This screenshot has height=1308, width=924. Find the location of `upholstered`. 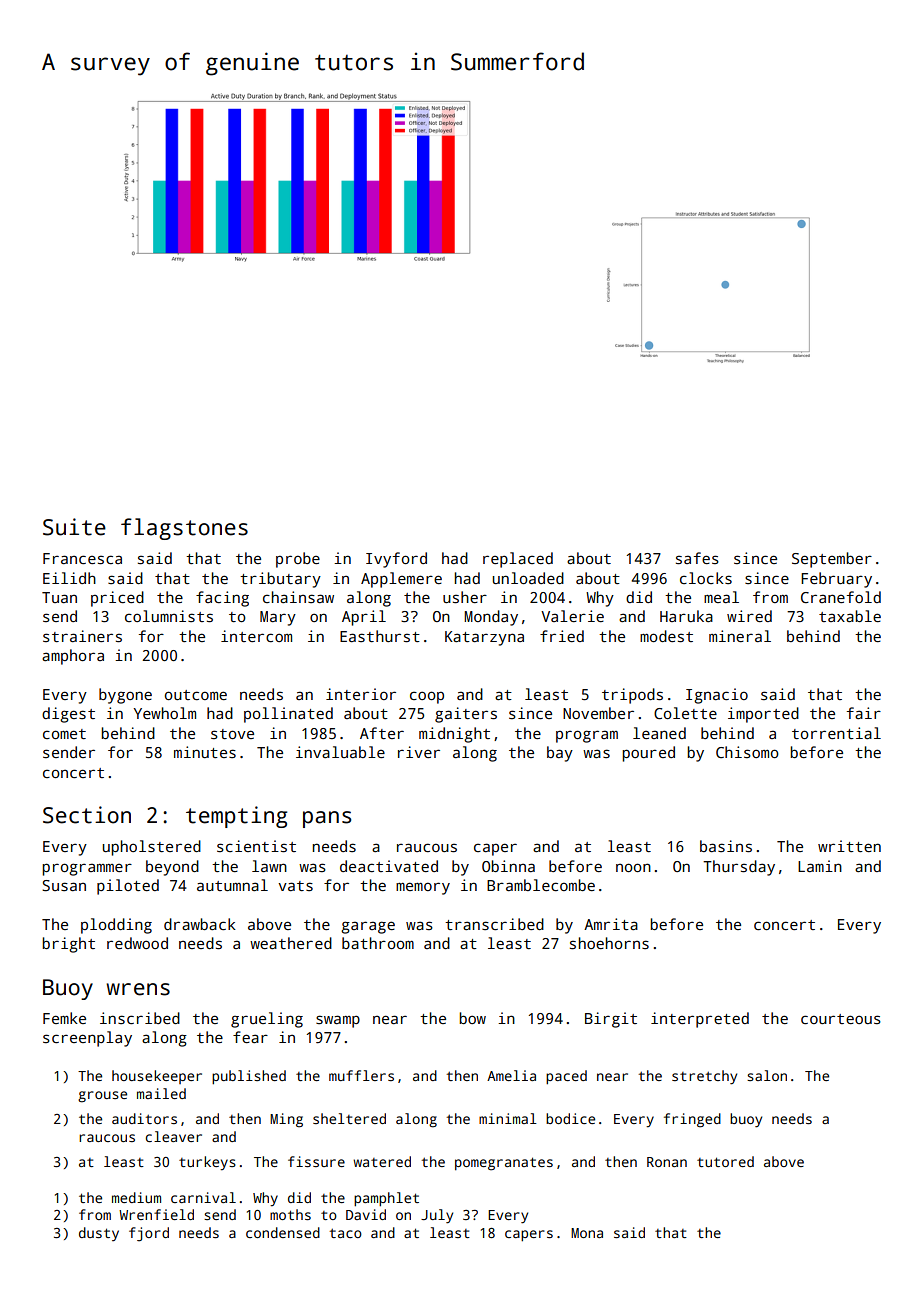

upholstered is located at coordinates (152, 848).
